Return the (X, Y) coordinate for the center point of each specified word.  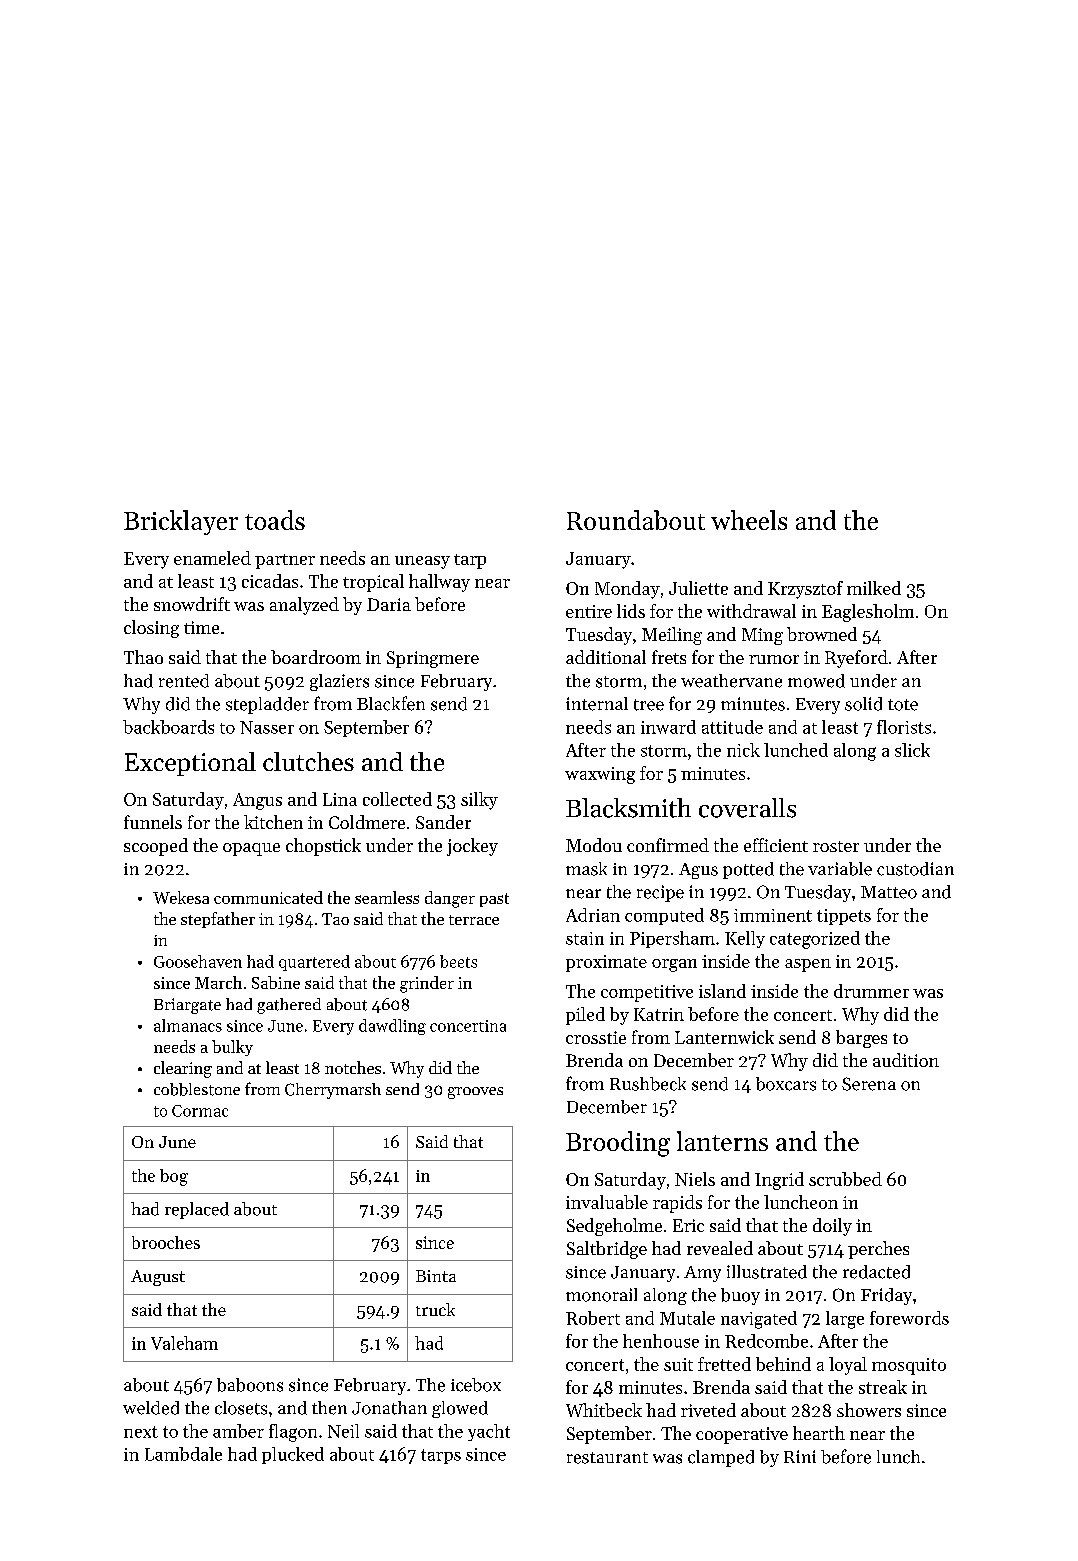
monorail (601, 1295)
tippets (844, 917)
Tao (335, 919)
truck (435, 1309)
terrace (474, 920)
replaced (197, 1210)
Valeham (184, 1343)
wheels (749, 520)
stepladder (267, 705)
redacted (876, 1272)
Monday (627, 590)
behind (783, 1364)
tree (649, 705)
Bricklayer (181, 522)
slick (912, 750)
